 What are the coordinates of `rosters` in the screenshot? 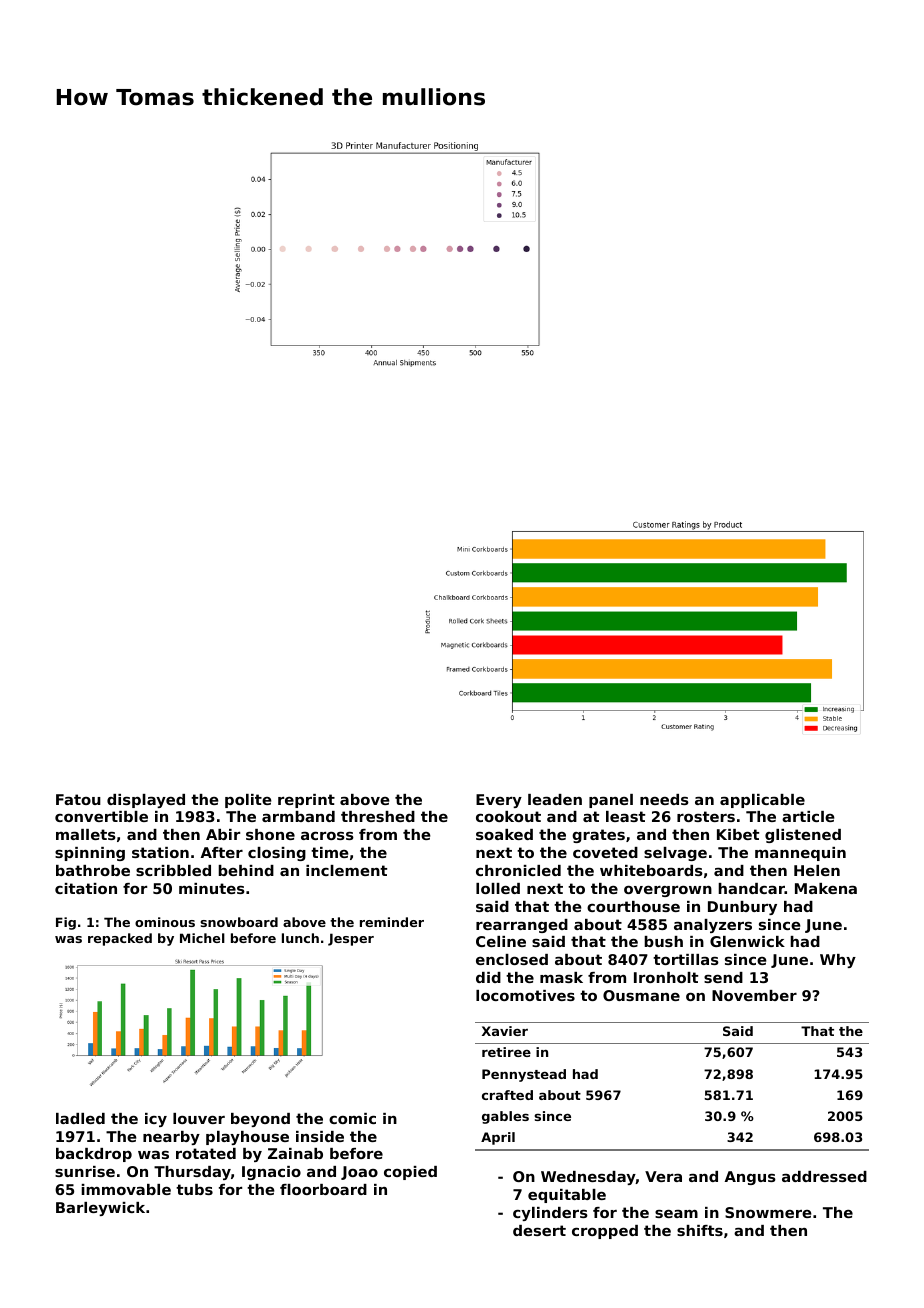 It's located at (706, 816).
